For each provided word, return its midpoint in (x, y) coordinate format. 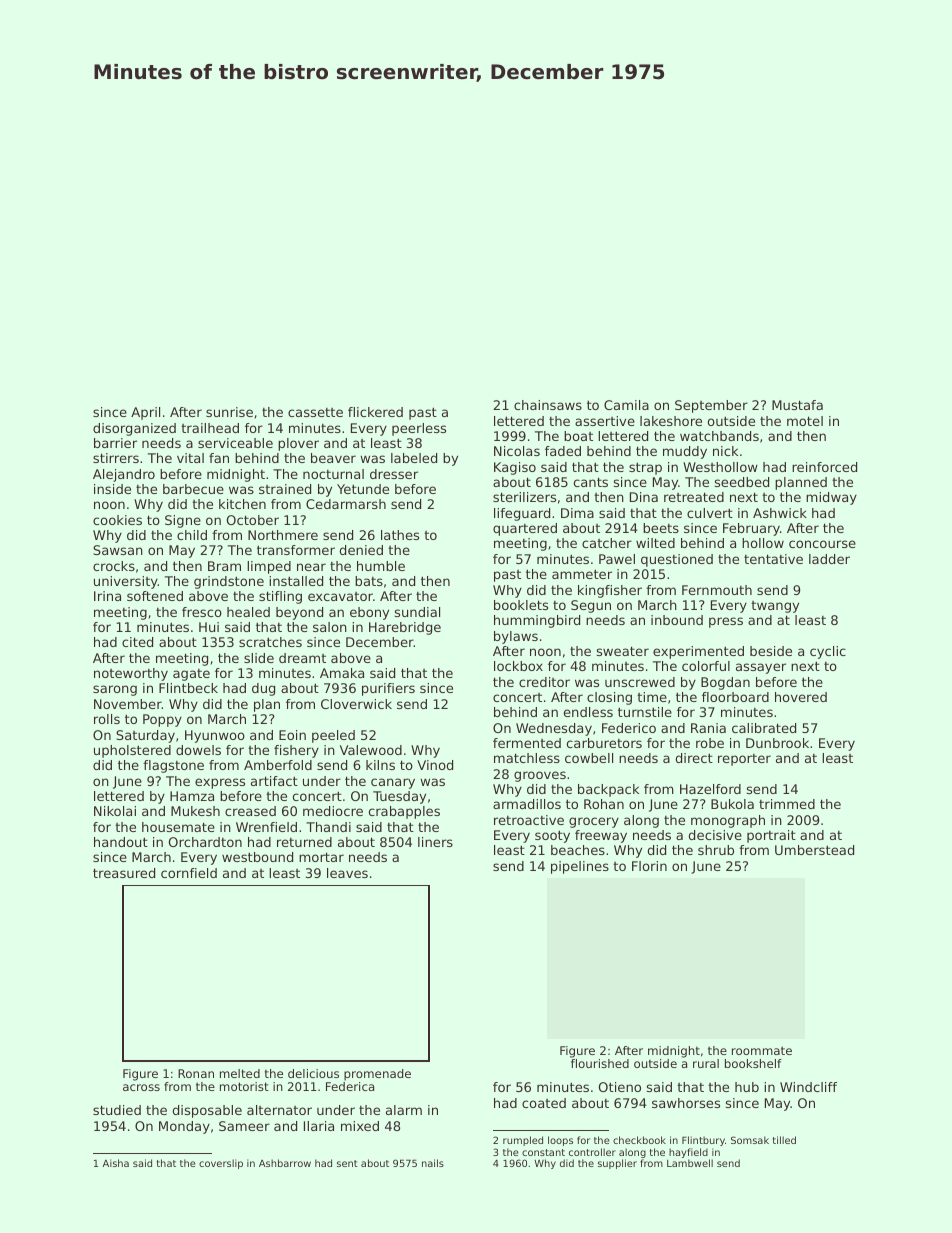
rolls (107, 719)
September (711, 406)
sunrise (229, 412)
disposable (207, 1111)
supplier (617, 1164)
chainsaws (548, 405)
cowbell (589, 758)
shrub (716, 850)
